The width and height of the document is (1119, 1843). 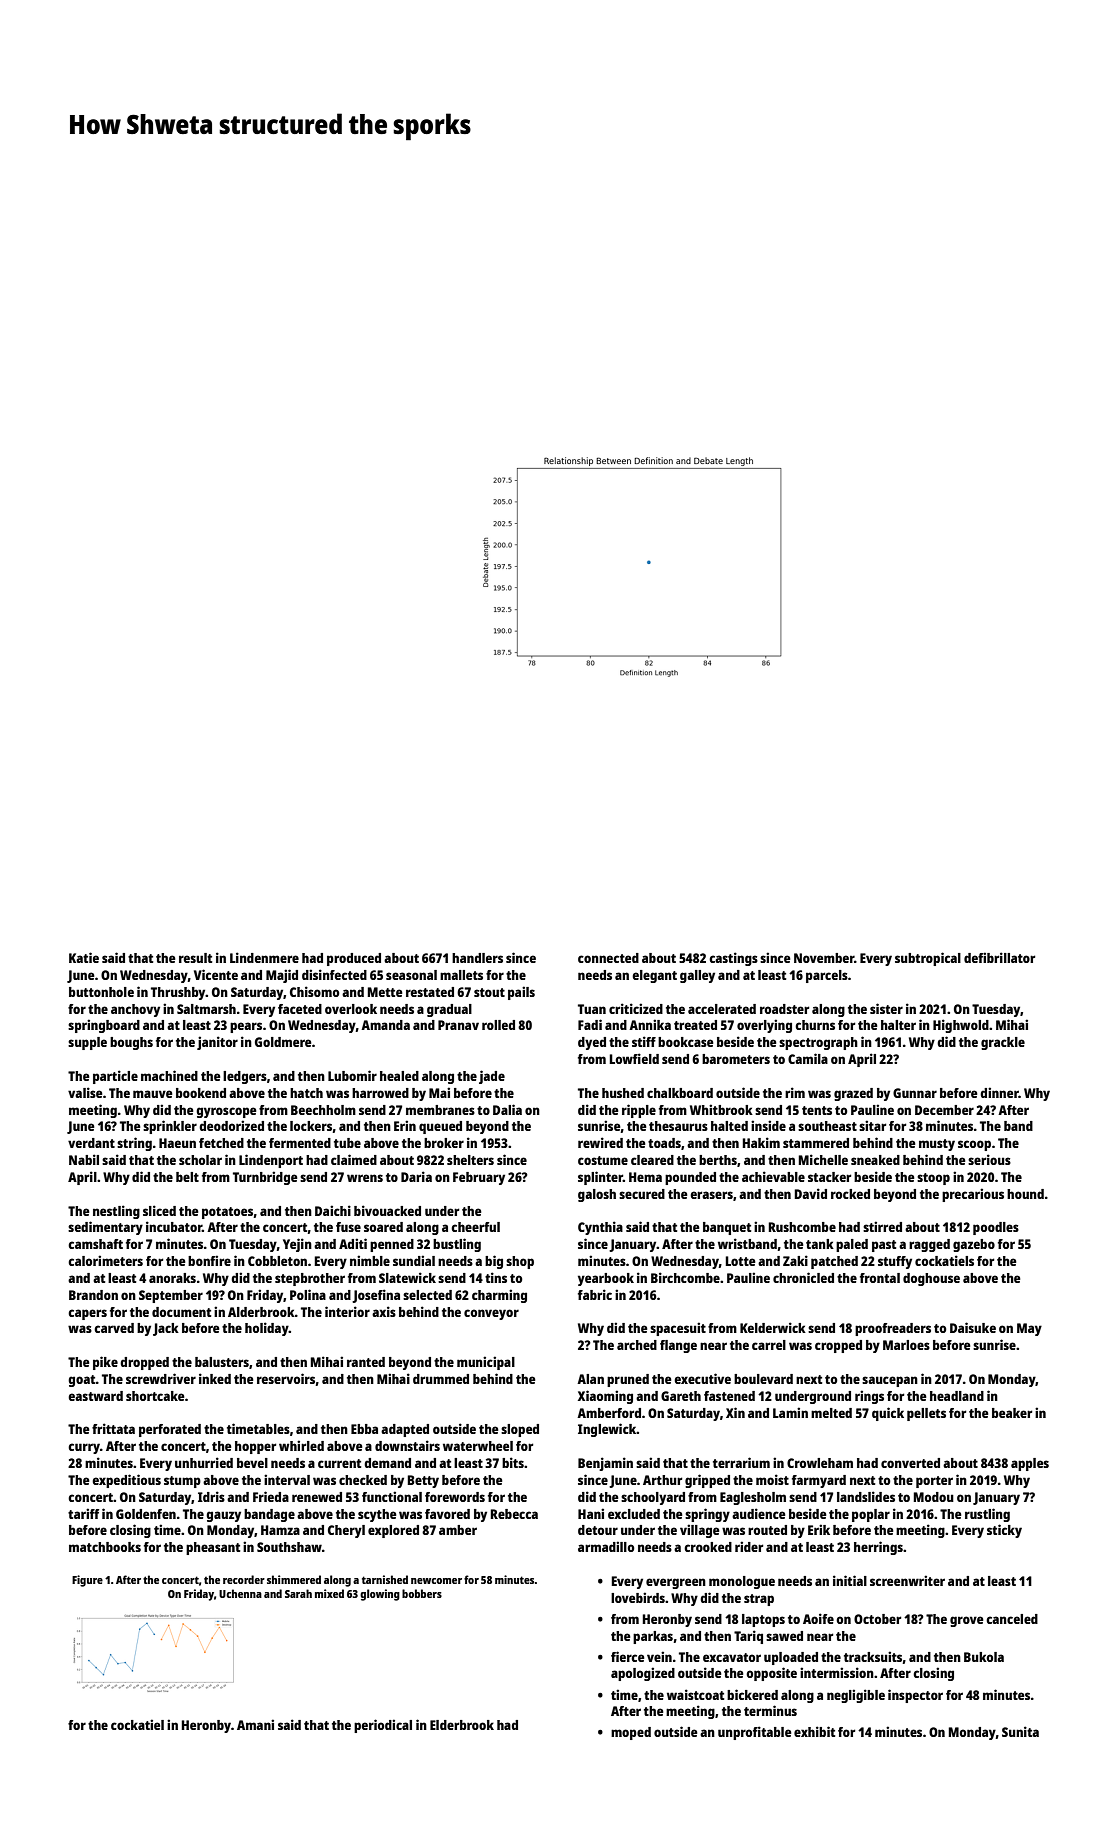 What do you see at coordinates (643, 1674) in the document?
I see `apologized` at bounding box center [643, 1674].
